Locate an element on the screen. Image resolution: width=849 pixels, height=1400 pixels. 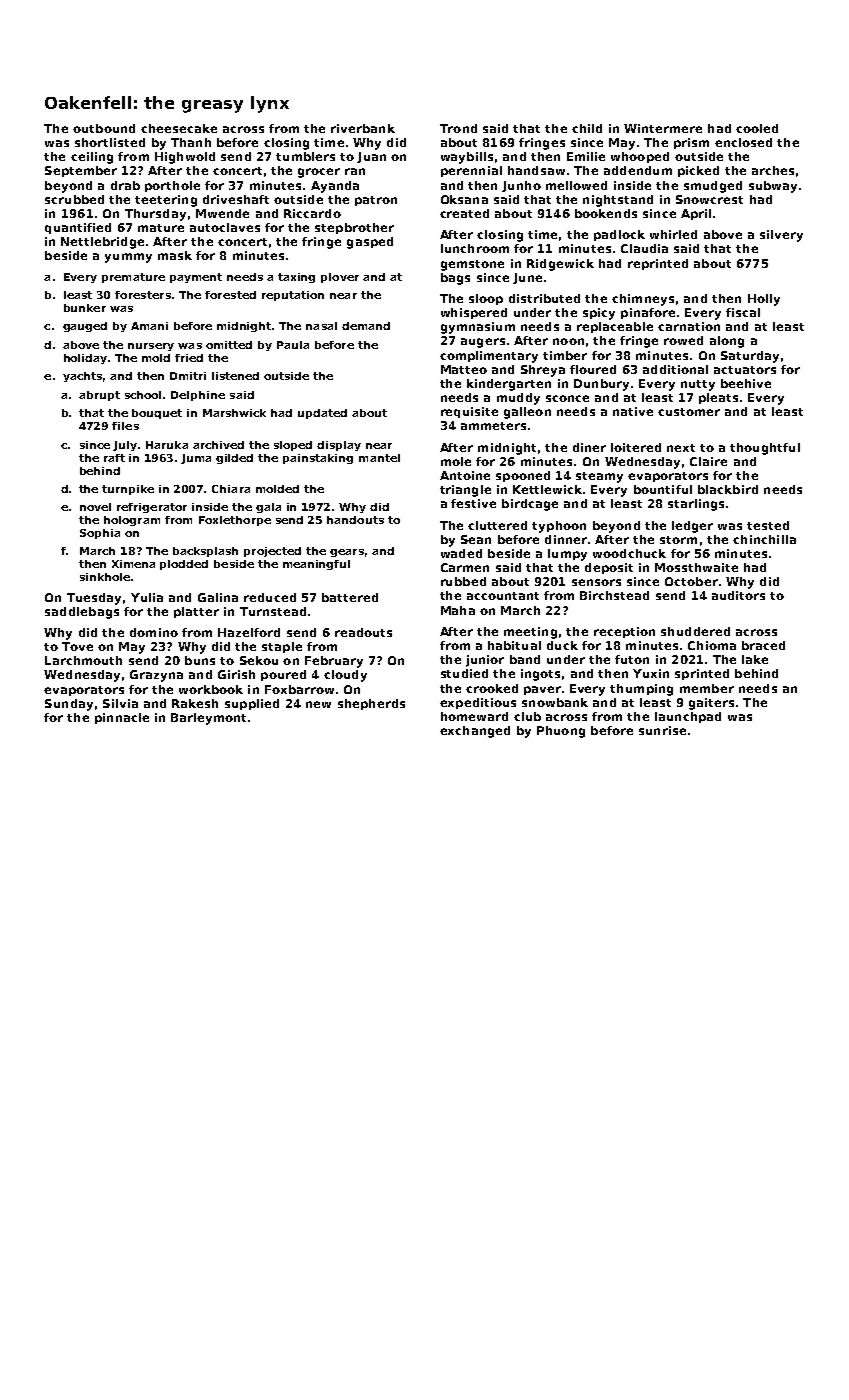
Trond is located at coordinates (458, 128).
